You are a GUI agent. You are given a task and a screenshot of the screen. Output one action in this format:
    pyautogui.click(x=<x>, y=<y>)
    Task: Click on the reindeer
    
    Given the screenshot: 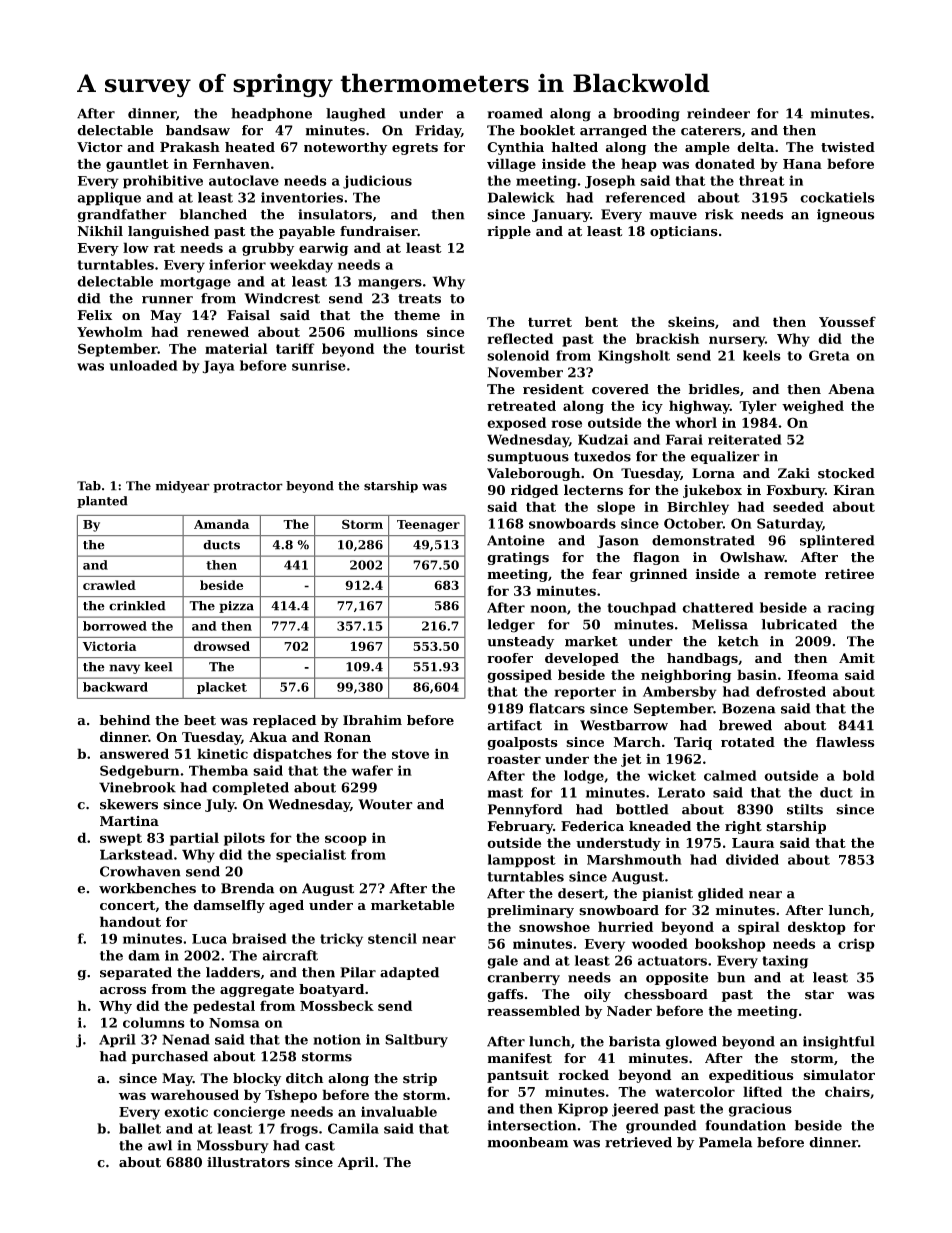 What is the action you would take?
    pyautogui.click(x=718, y=113)
